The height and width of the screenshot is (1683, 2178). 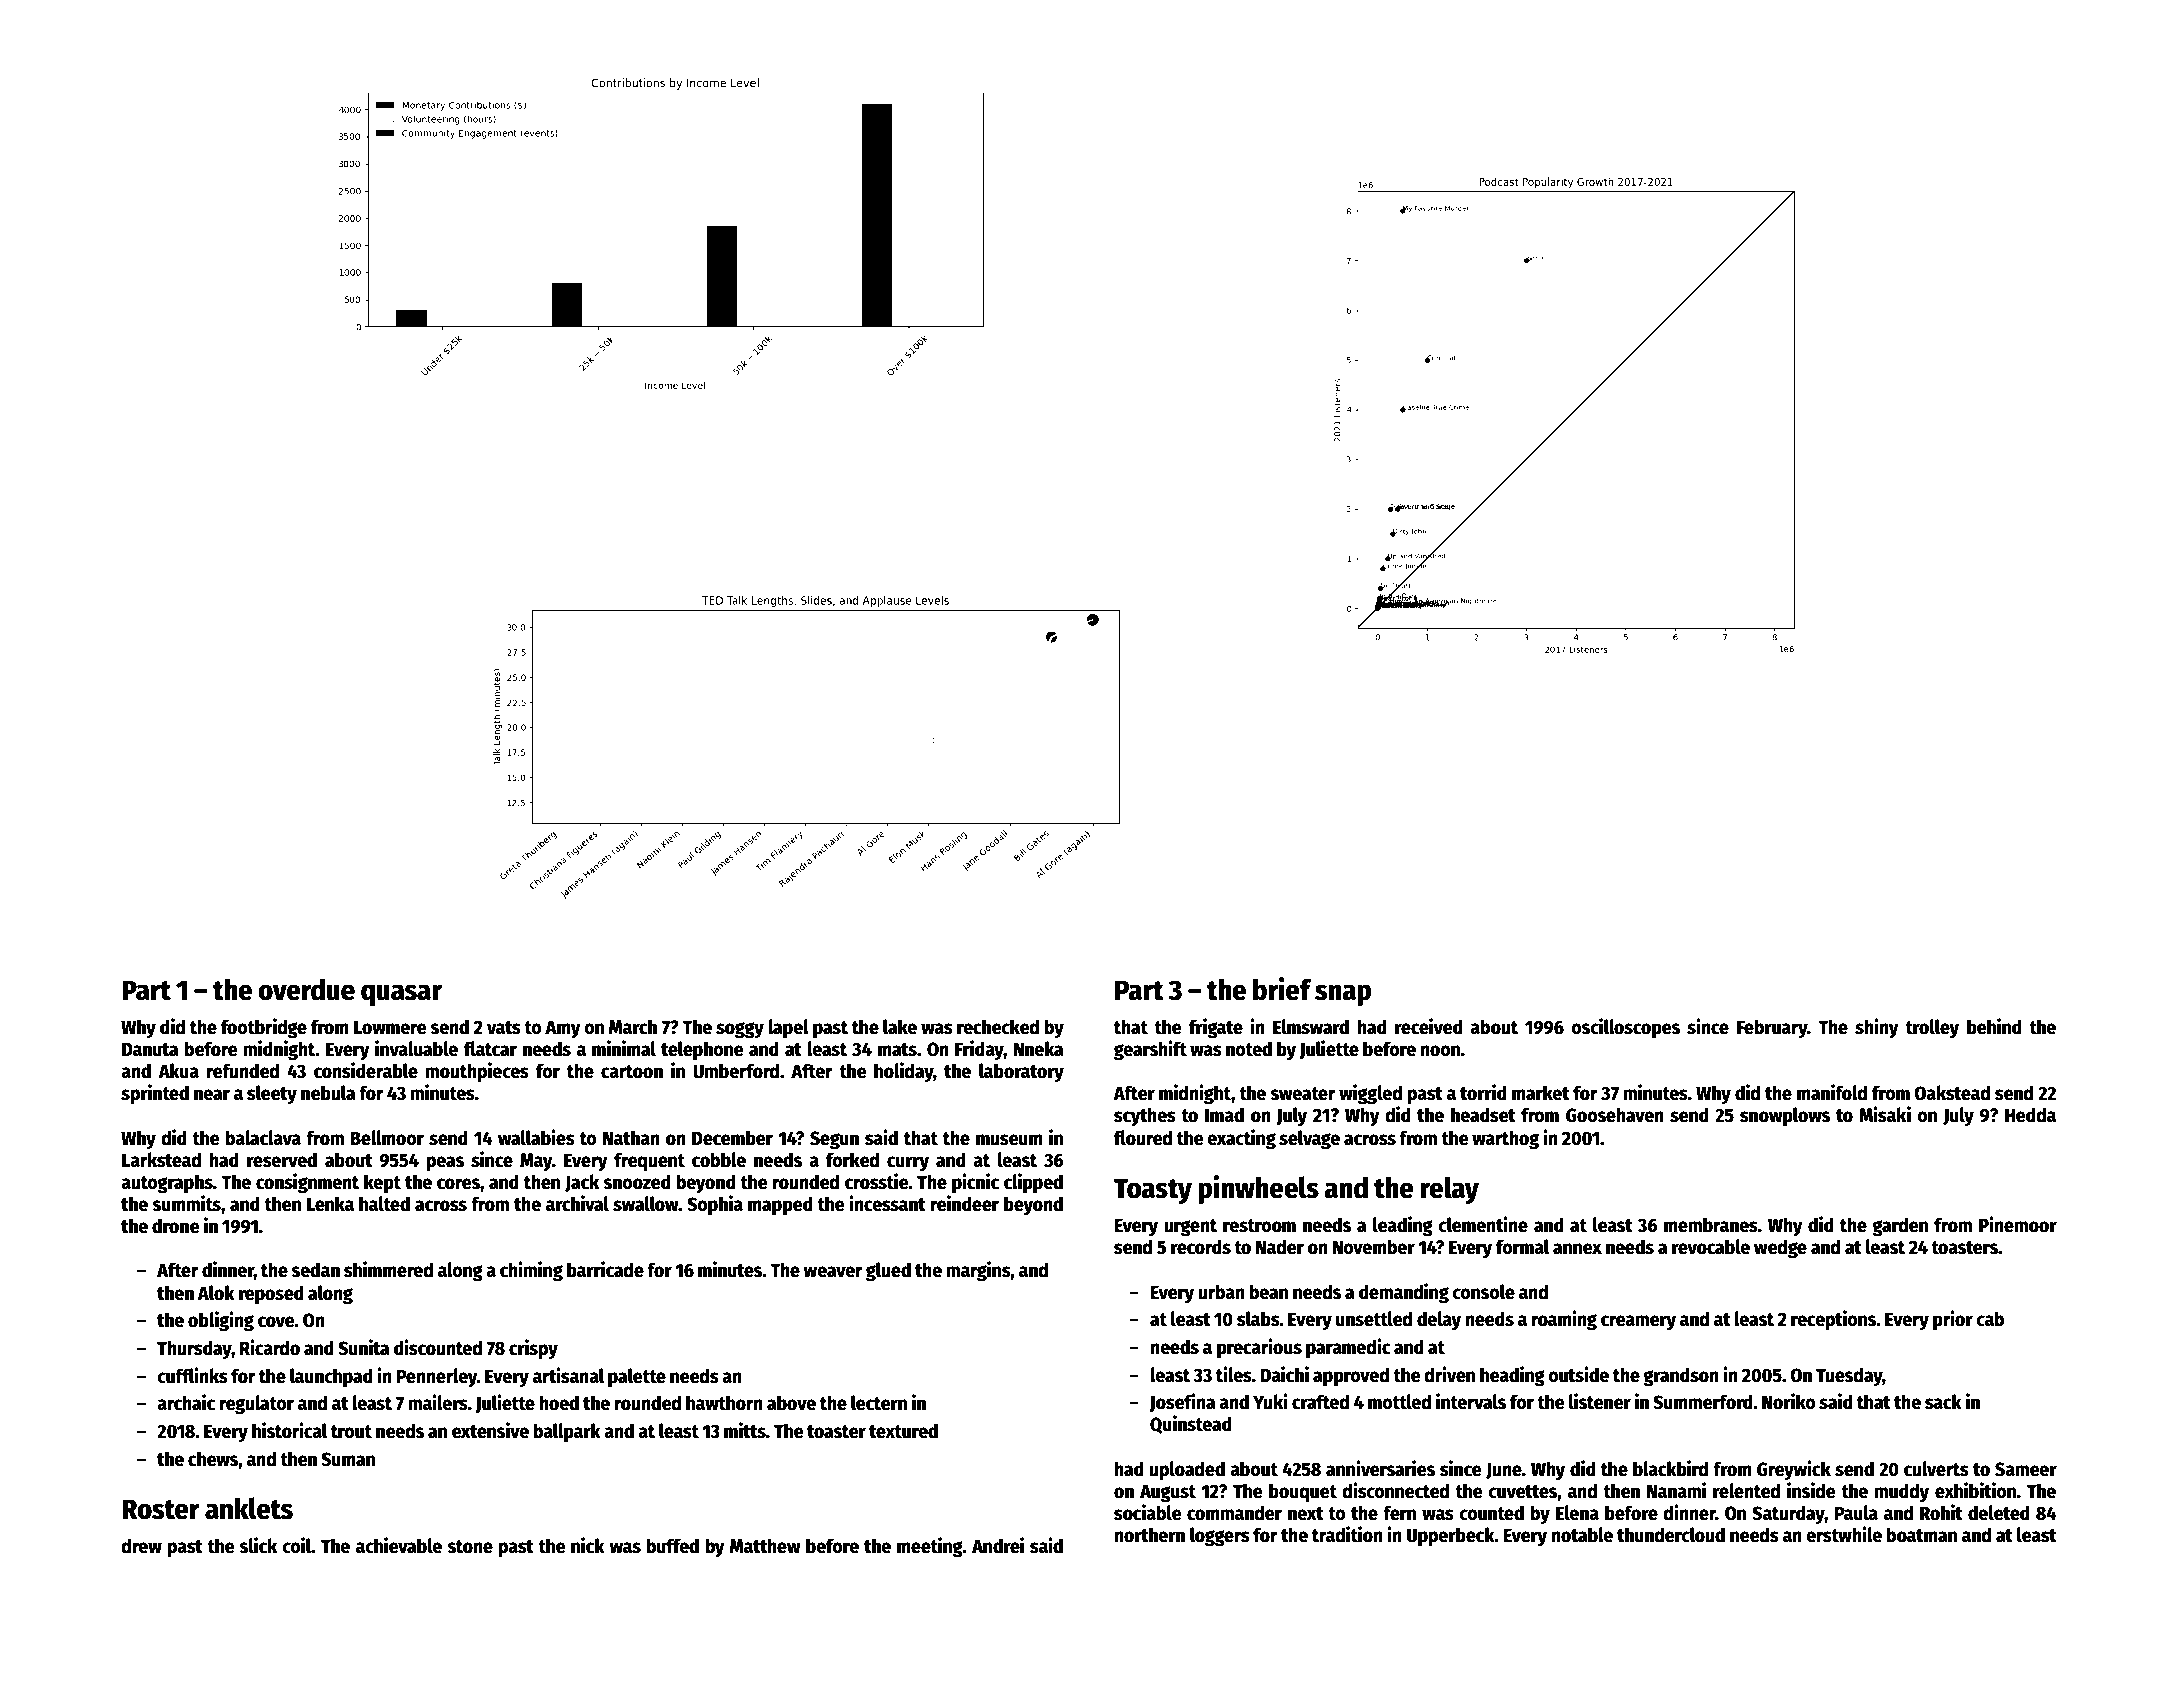 I want to click on notable, so click(x=1582, y=1535).
